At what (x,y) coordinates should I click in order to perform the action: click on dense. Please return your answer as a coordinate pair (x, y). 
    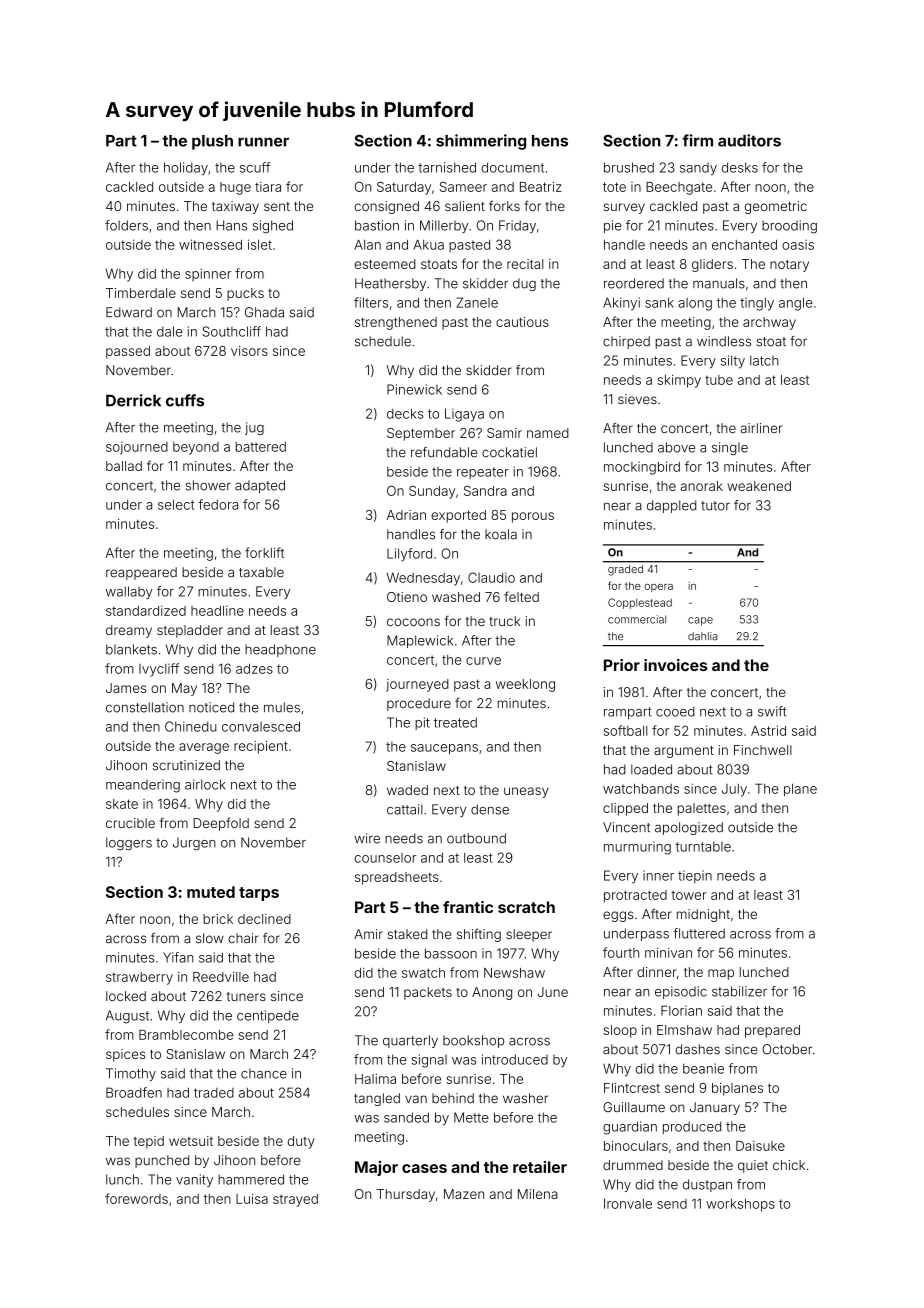
    Looking at the image, I should click on (490, 809).
